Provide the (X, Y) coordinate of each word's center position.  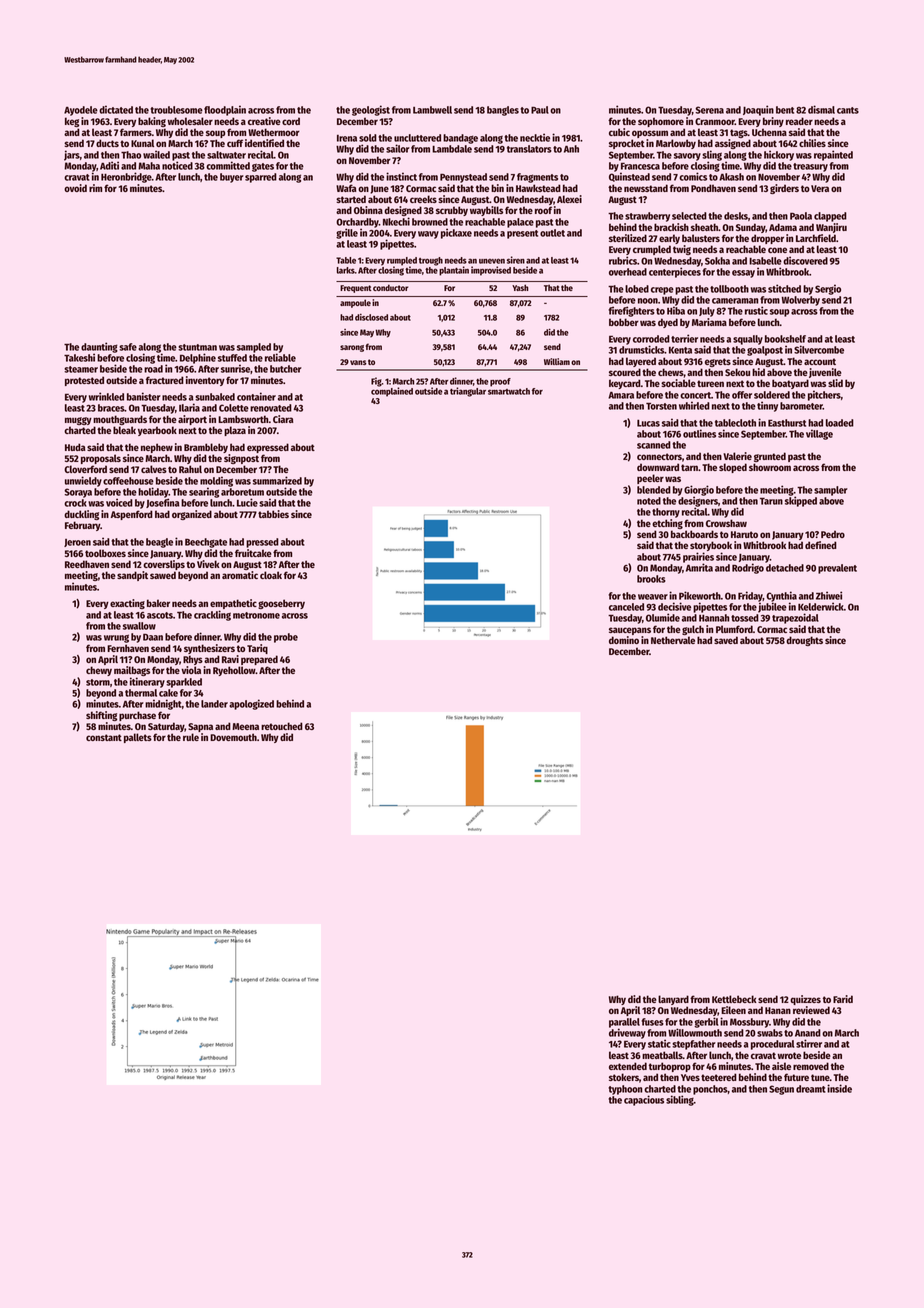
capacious (644, 1100)
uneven (492, 261)
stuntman (197, 347)
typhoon (625, 1090)
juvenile (825, 373)
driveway (627, 1033)
